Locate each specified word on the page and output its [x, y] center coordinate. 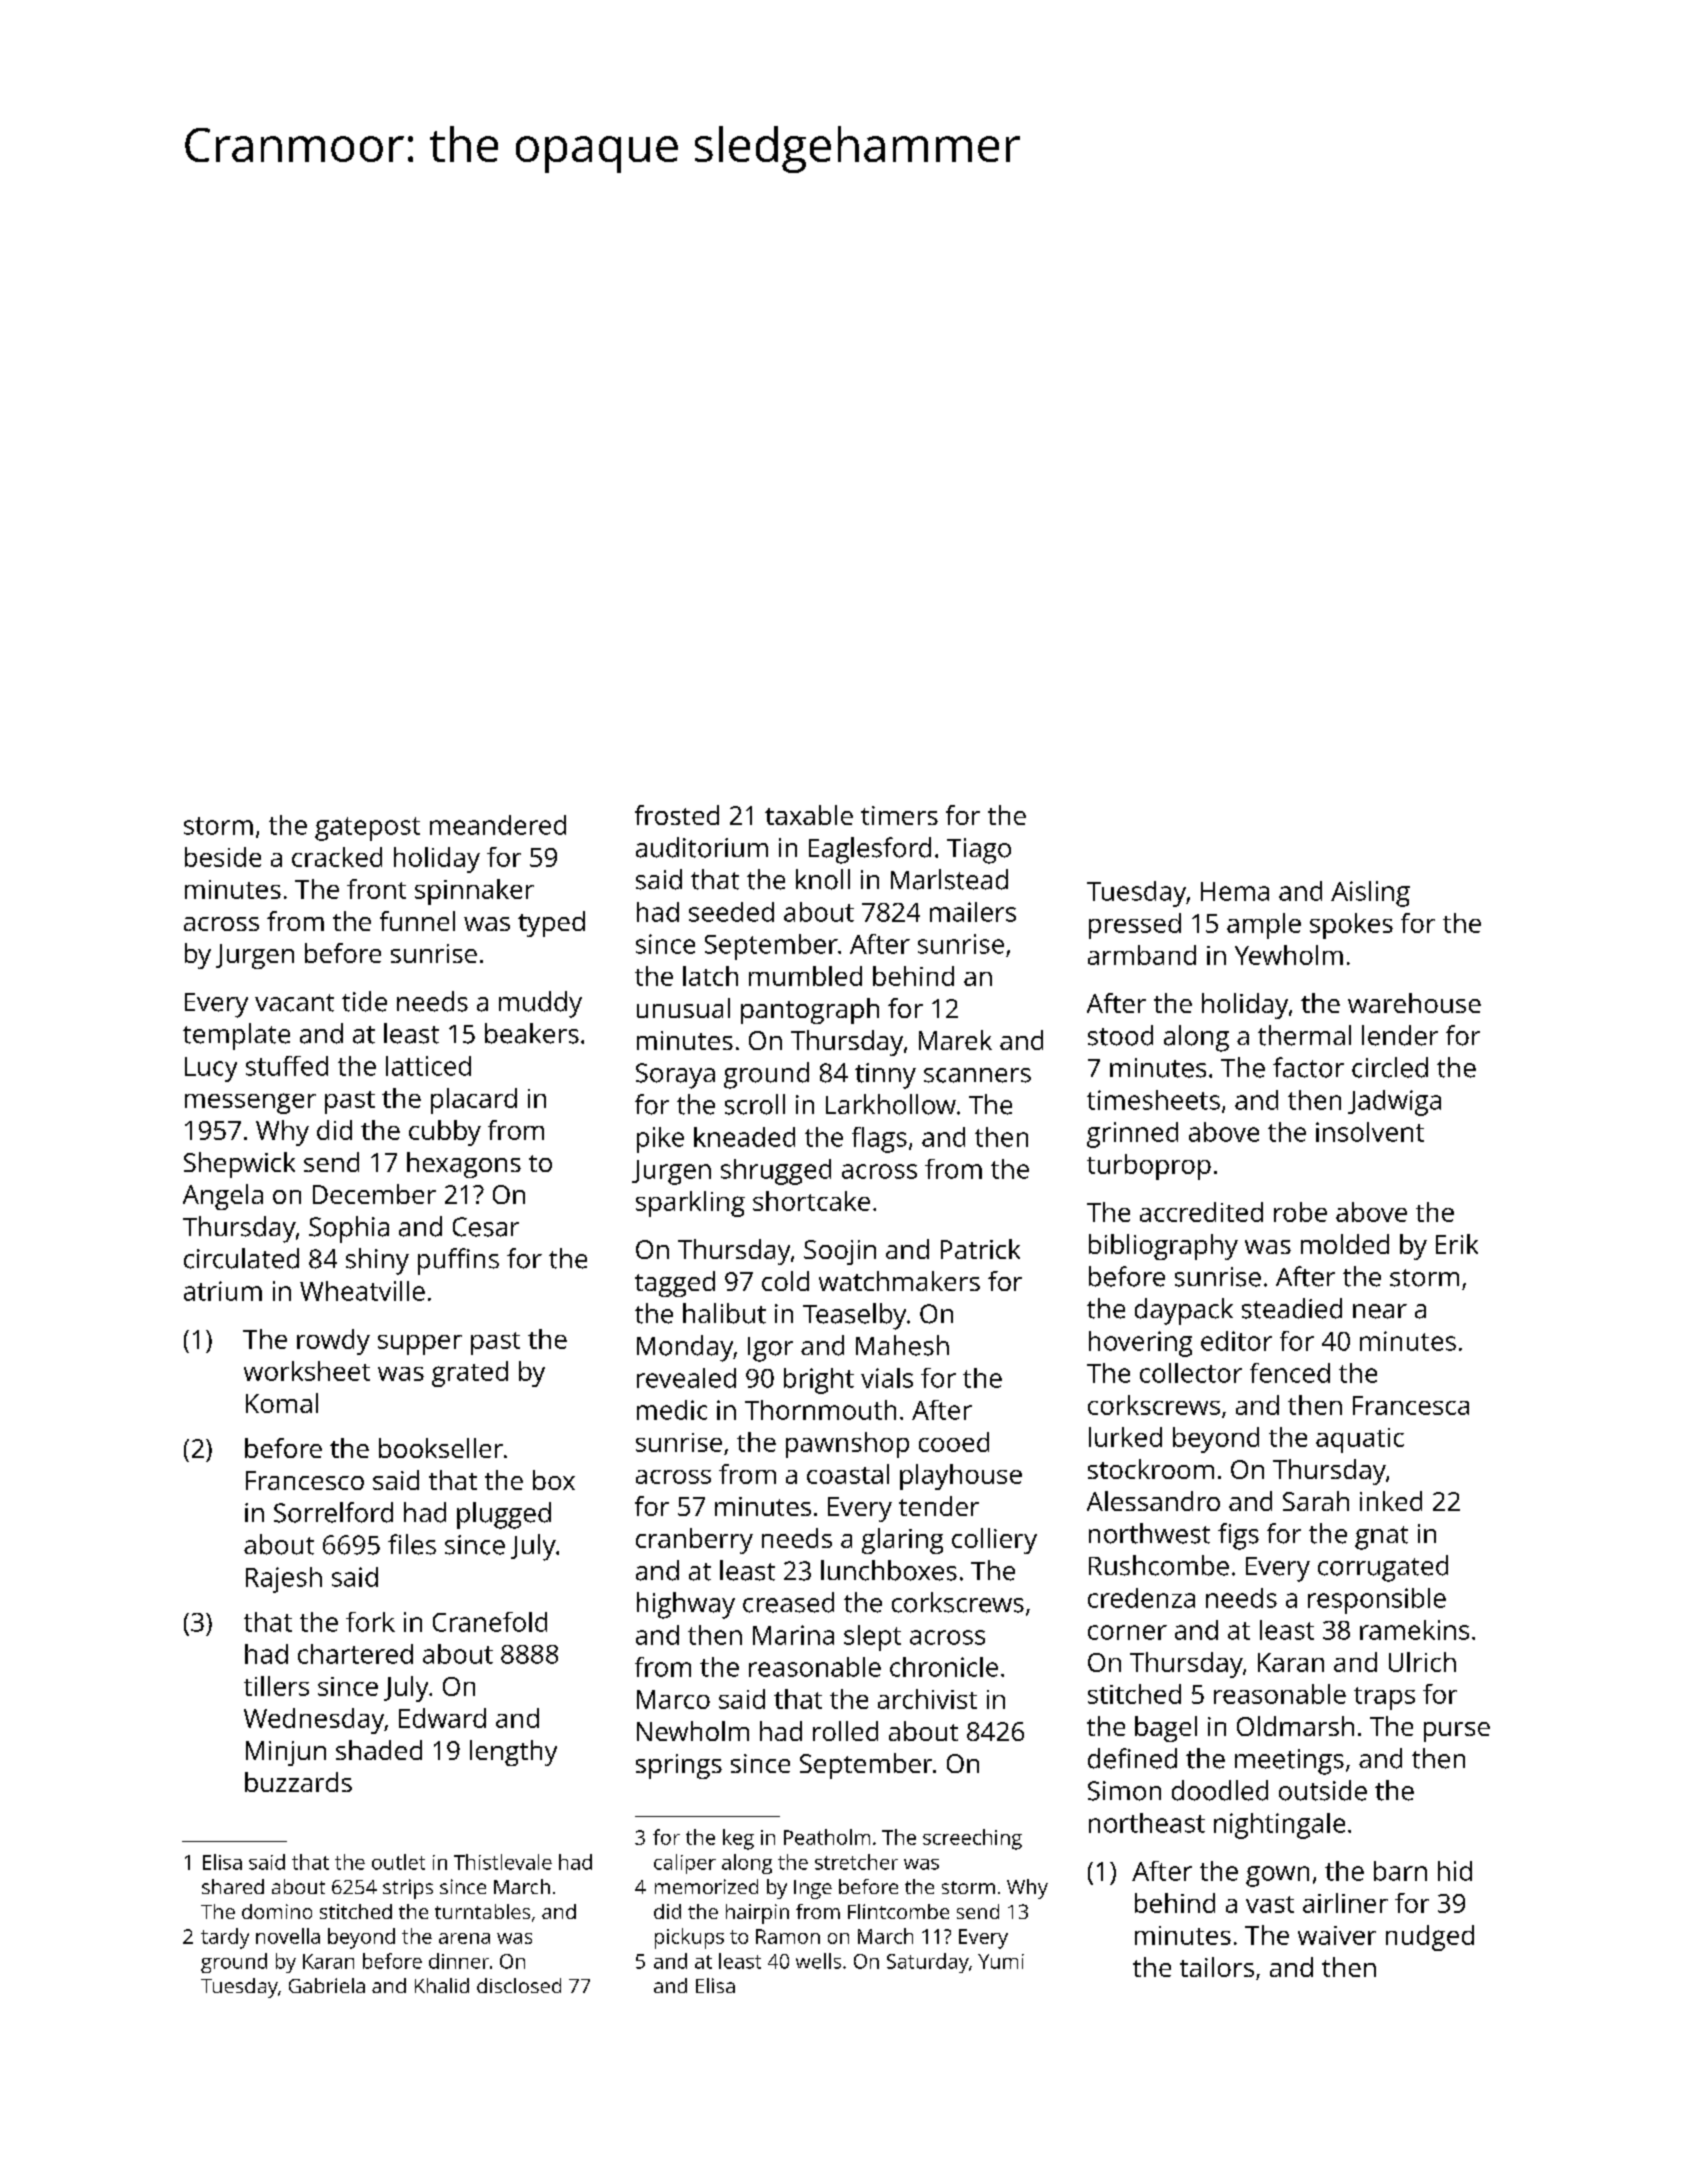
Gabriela [327, 1985]
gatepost [367, 829]
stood [1120, 1035]
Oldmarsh [1295, 1726]
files [412, 1544]
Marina [793, 1635]
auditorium [702, 847]
